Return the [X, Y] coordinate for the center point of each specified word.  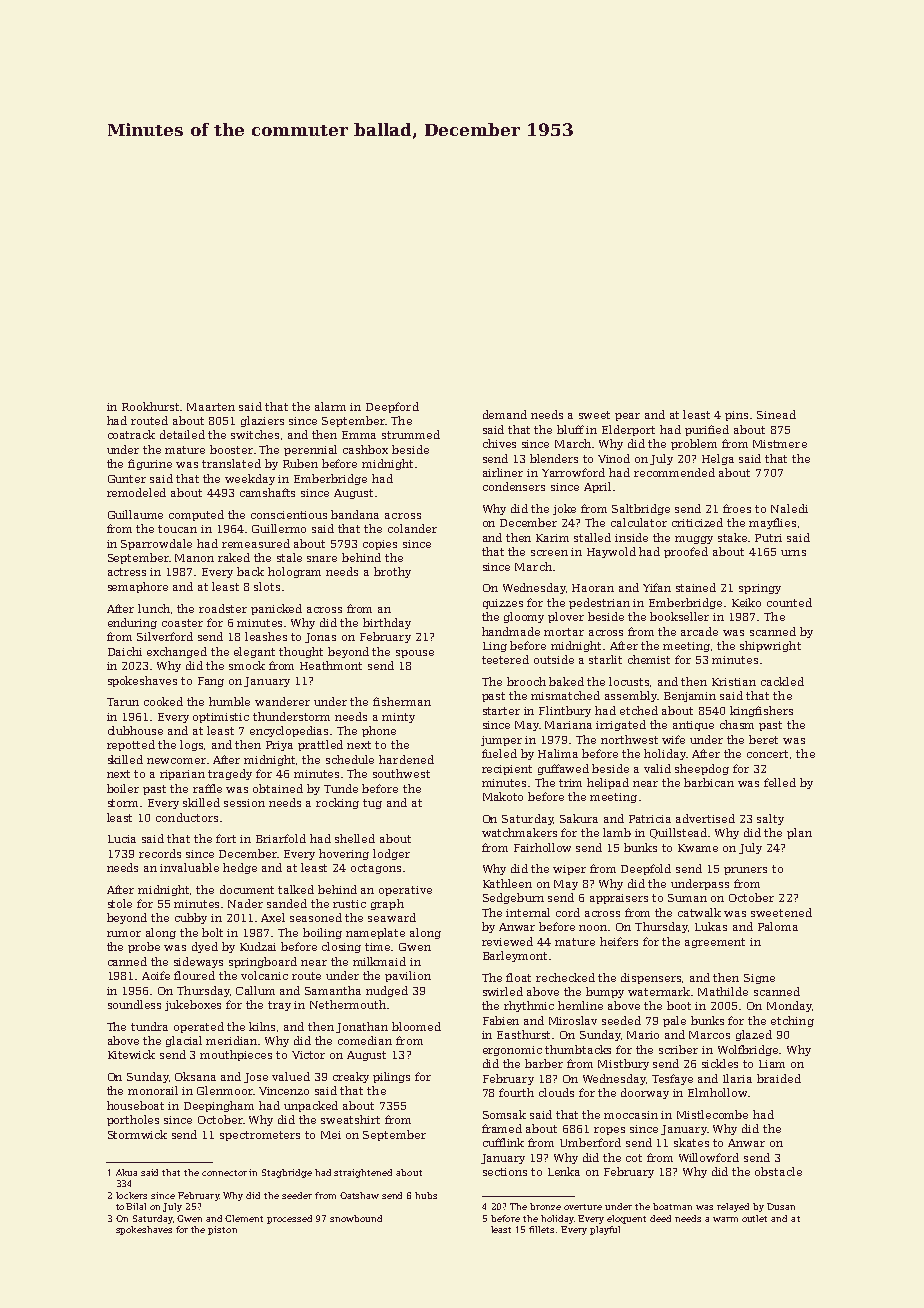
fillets [541, 1229]
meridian [232, 1040]
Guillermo [279, 528]
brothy [392, 572]
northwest [629, 739]
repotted [131, 745]
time [378, 947]
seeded [621, 1020]
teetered [505, 659]
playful [605, 1230]
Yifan [657, 587]
